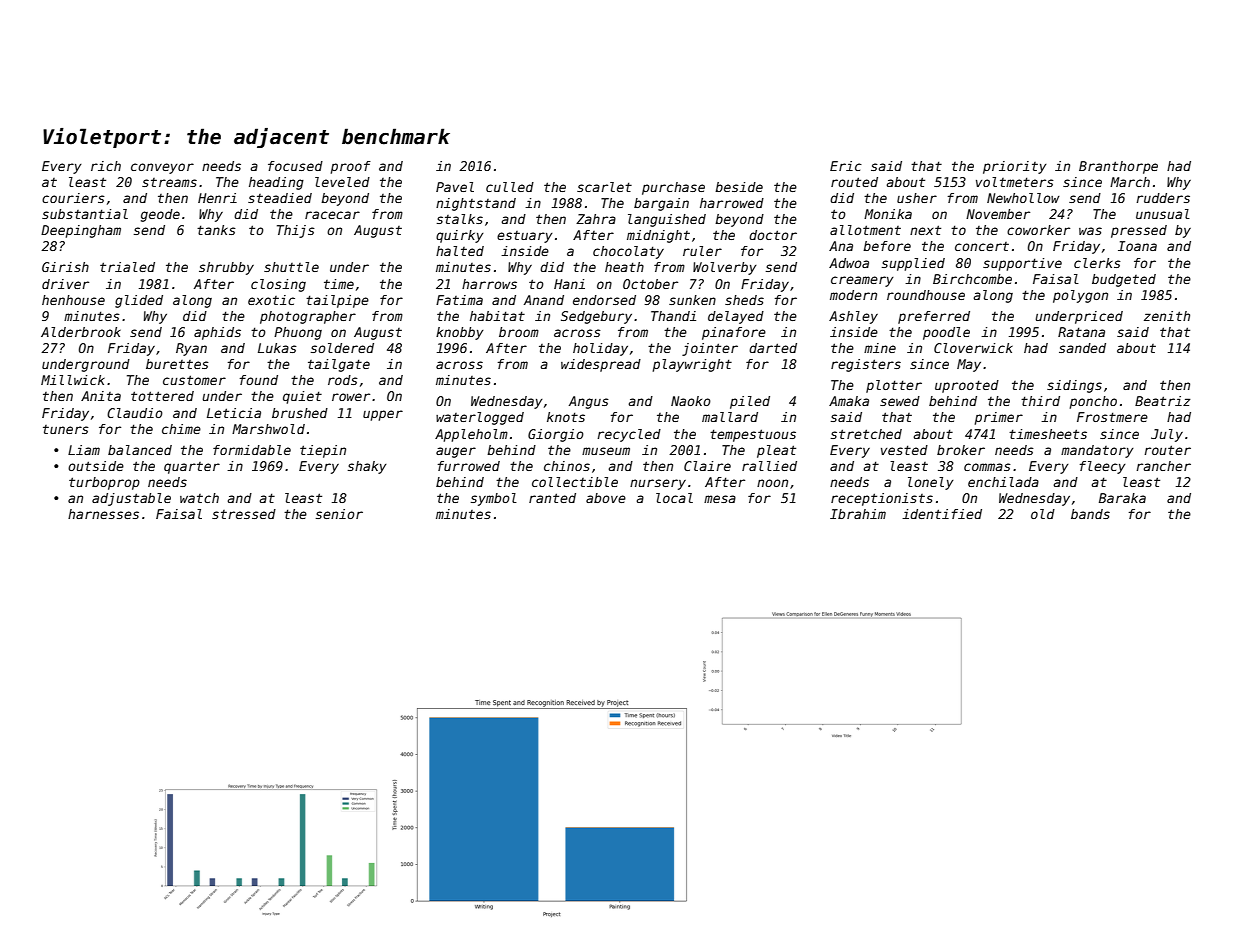 Image resolution: width=1233 pixels, height=952 pixels. Describe the element at coordinates (103, 514) in the screenshot. I see `harnesses` at that location.
